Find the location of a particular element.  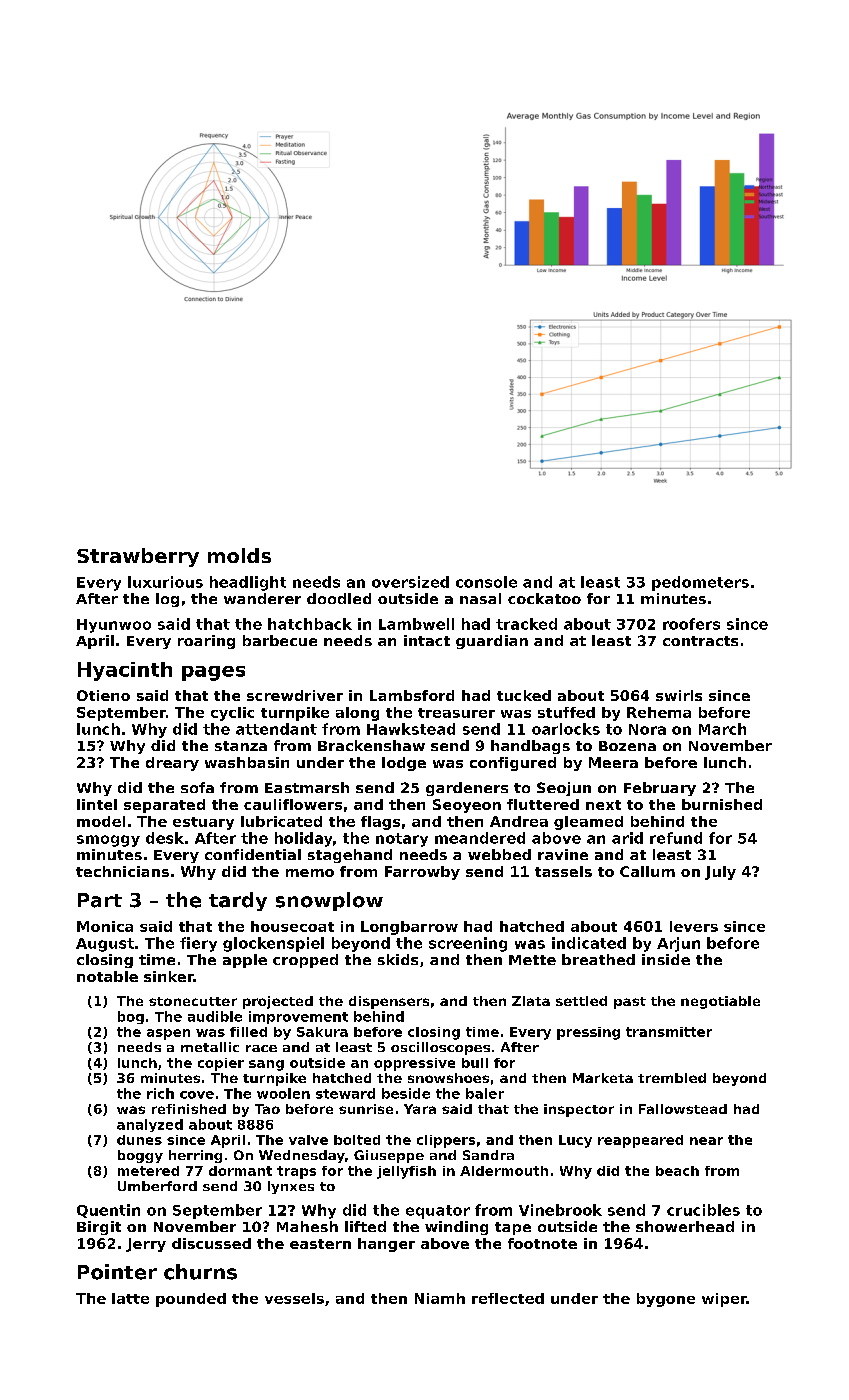

pedometers is located at coordinates (700, 583).
